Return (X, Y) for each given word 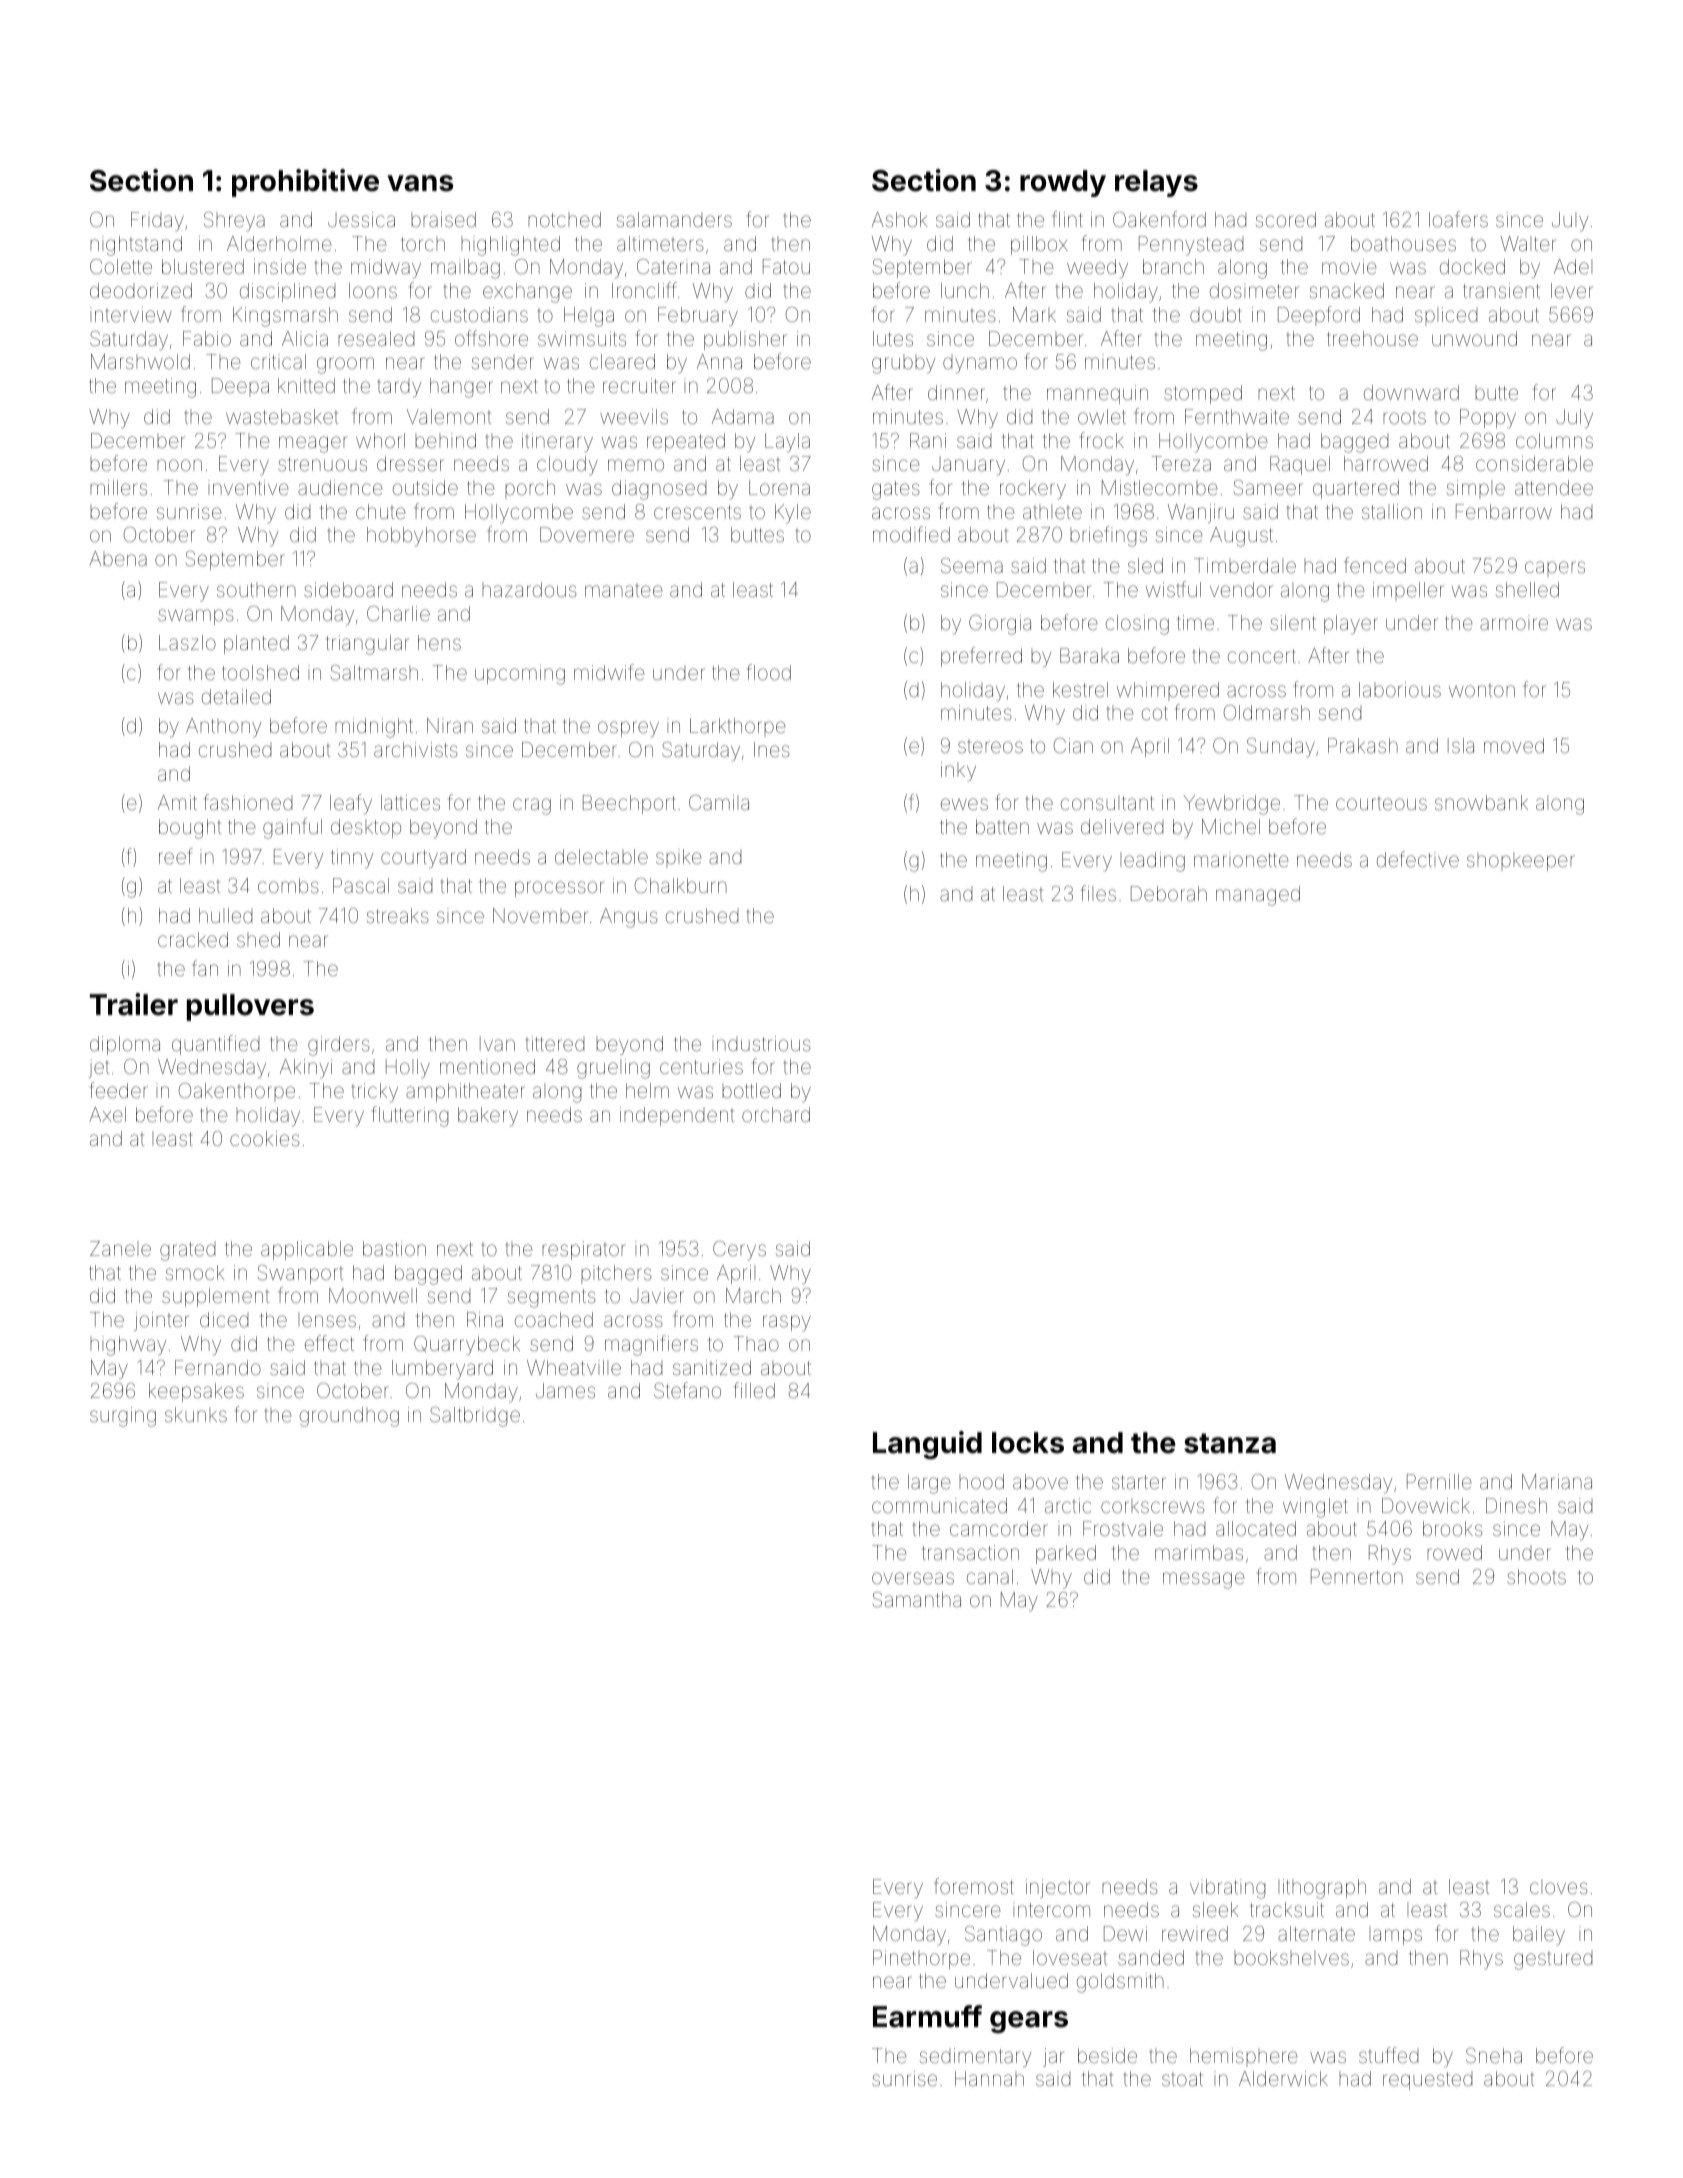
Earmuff (927, 2016)
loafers (1458, 219)
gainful (292, 828)
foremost (974, 1886)
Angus (629, 918)
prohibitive (305, 183)
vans (420, 183)
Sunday (1281, 747)
